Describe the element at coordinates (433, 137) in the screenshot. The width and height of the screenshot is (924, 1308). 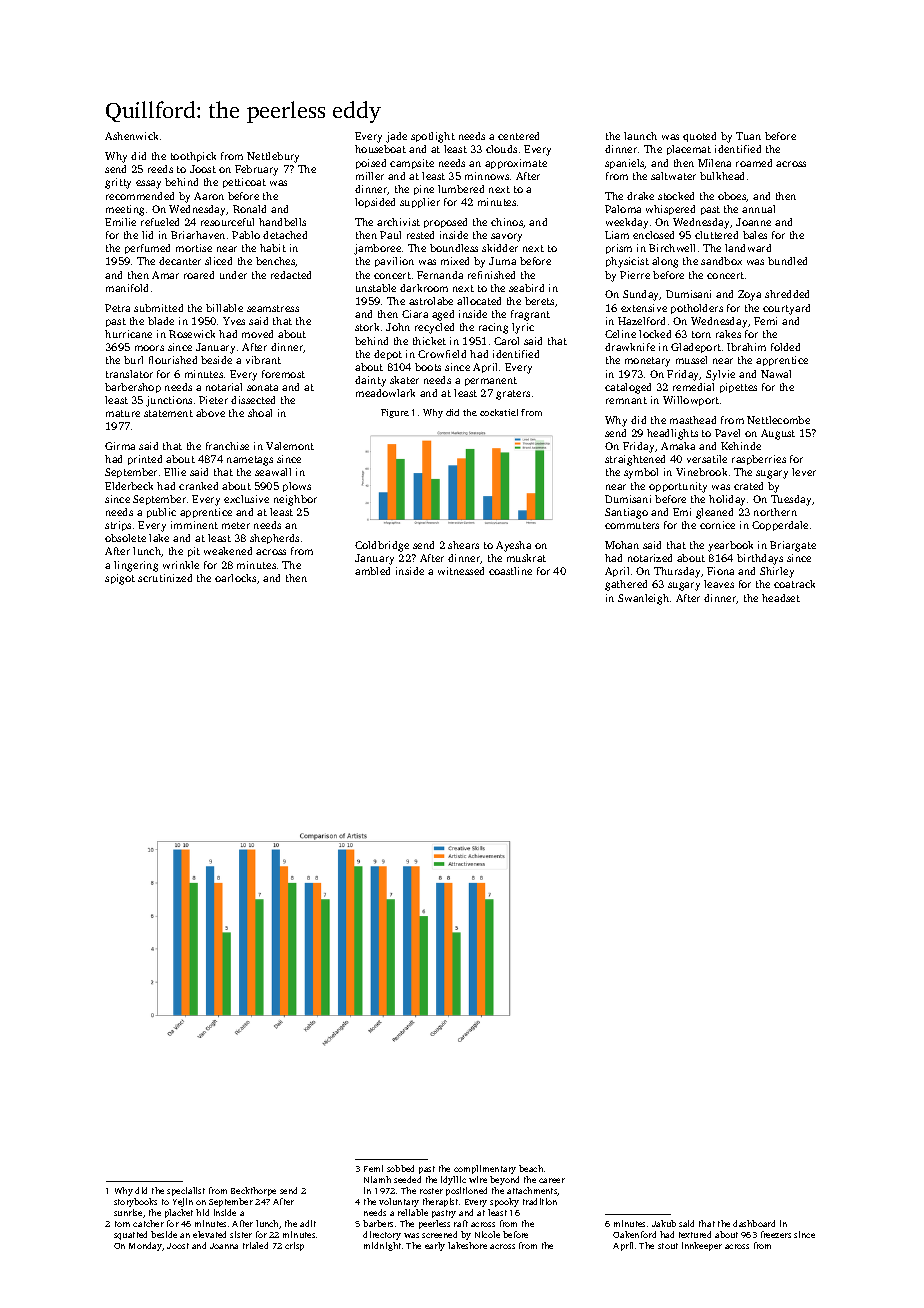
I see `spotlight` at that location.
